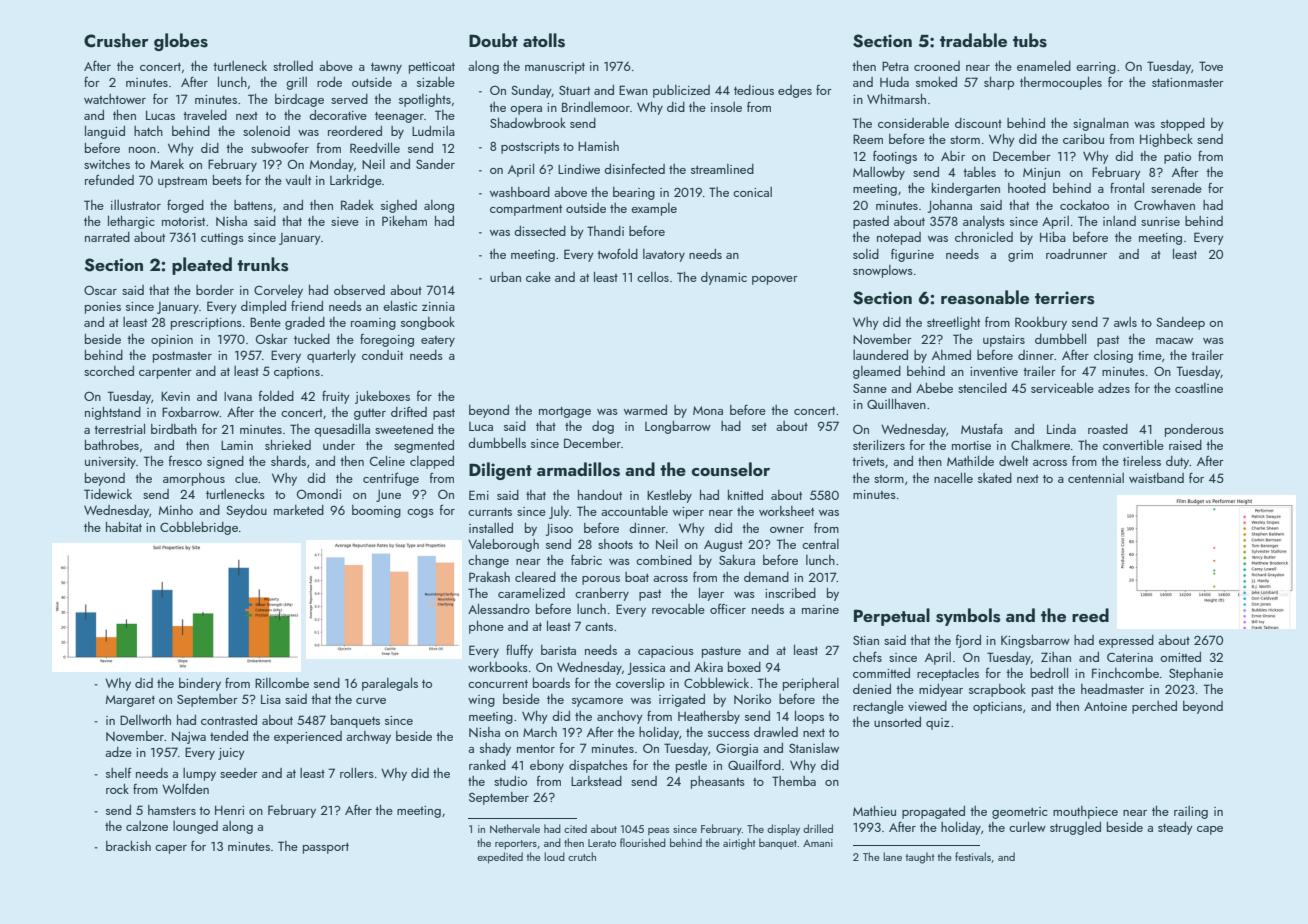  What do you see at coordinates (1211, 66) in the image?
I see `Tove` at bounding box center [1211, 66].
